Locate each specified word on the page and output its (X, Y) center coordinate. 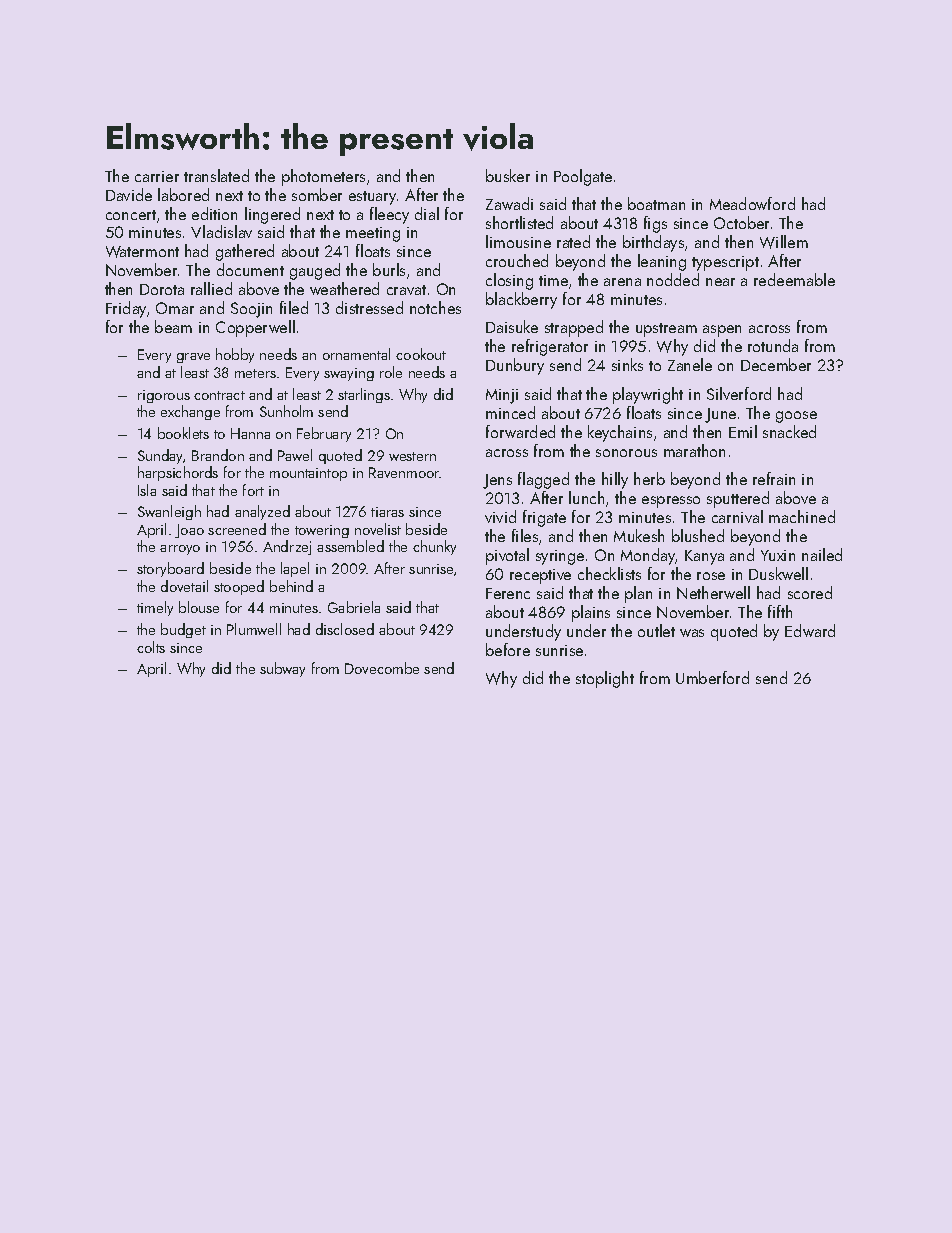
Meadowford (752, 203)
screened (237, 529)
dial (427, 213)
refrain (774, 478)
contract (219, 395)
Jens (497, 481)
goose (796, 417)
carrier (157, 176)
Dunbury (515, 366)
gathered (245, 252)
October (741, 222)
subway (282, 669)
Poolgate (583, 177)
